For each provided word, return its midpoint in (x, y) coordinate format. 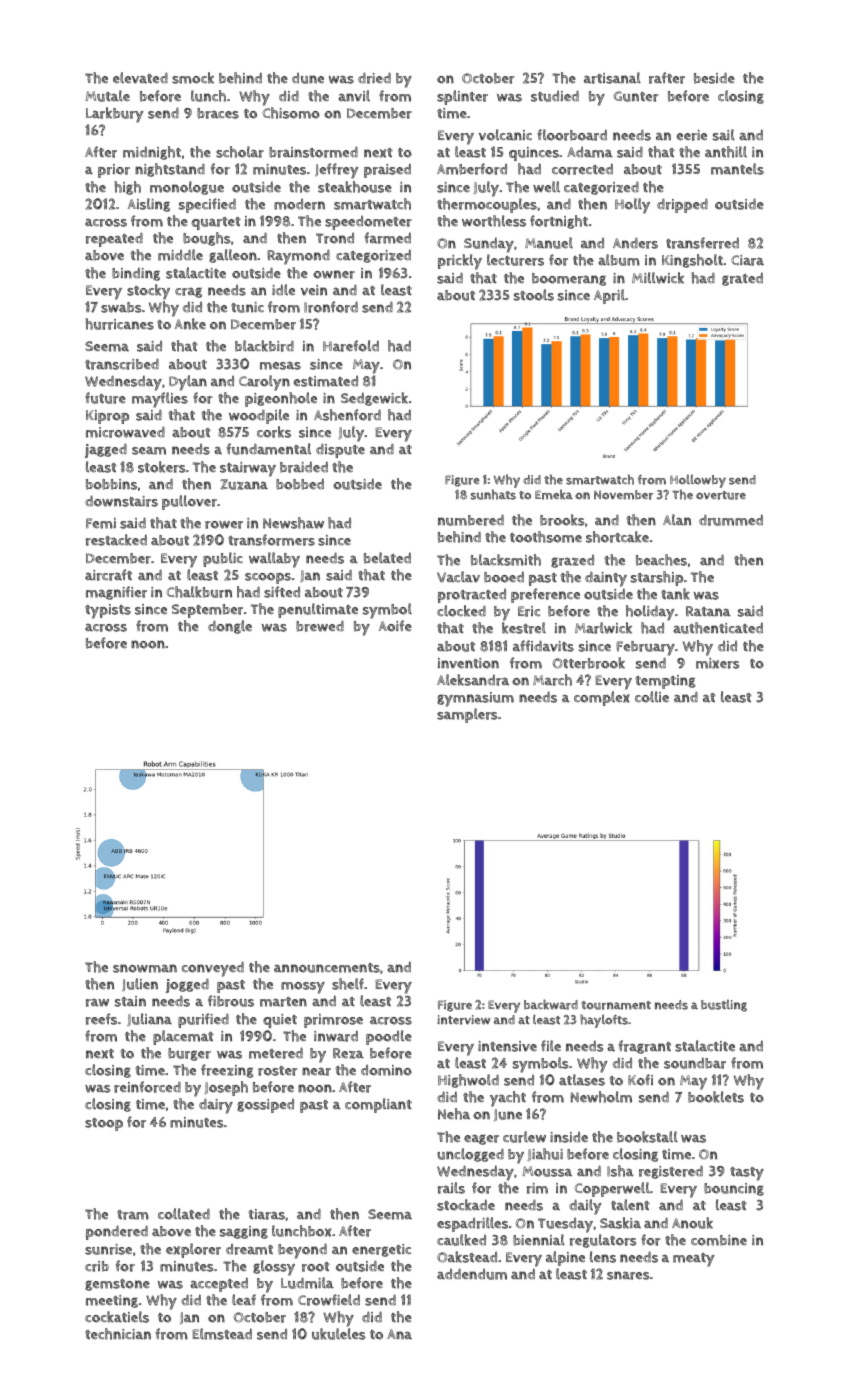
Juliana (149, 1019)
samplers (467, 715)
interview (464, 1020)
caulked (461, 1240)
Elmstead (222, 1334)
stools (534, 295)
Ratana (708, 611)
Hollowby (698, 481)
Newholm (601, 1097)
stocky (148, 292)
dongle (230, 627)
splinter (462, 97)
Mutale (107, 96)
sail (724, 135)
